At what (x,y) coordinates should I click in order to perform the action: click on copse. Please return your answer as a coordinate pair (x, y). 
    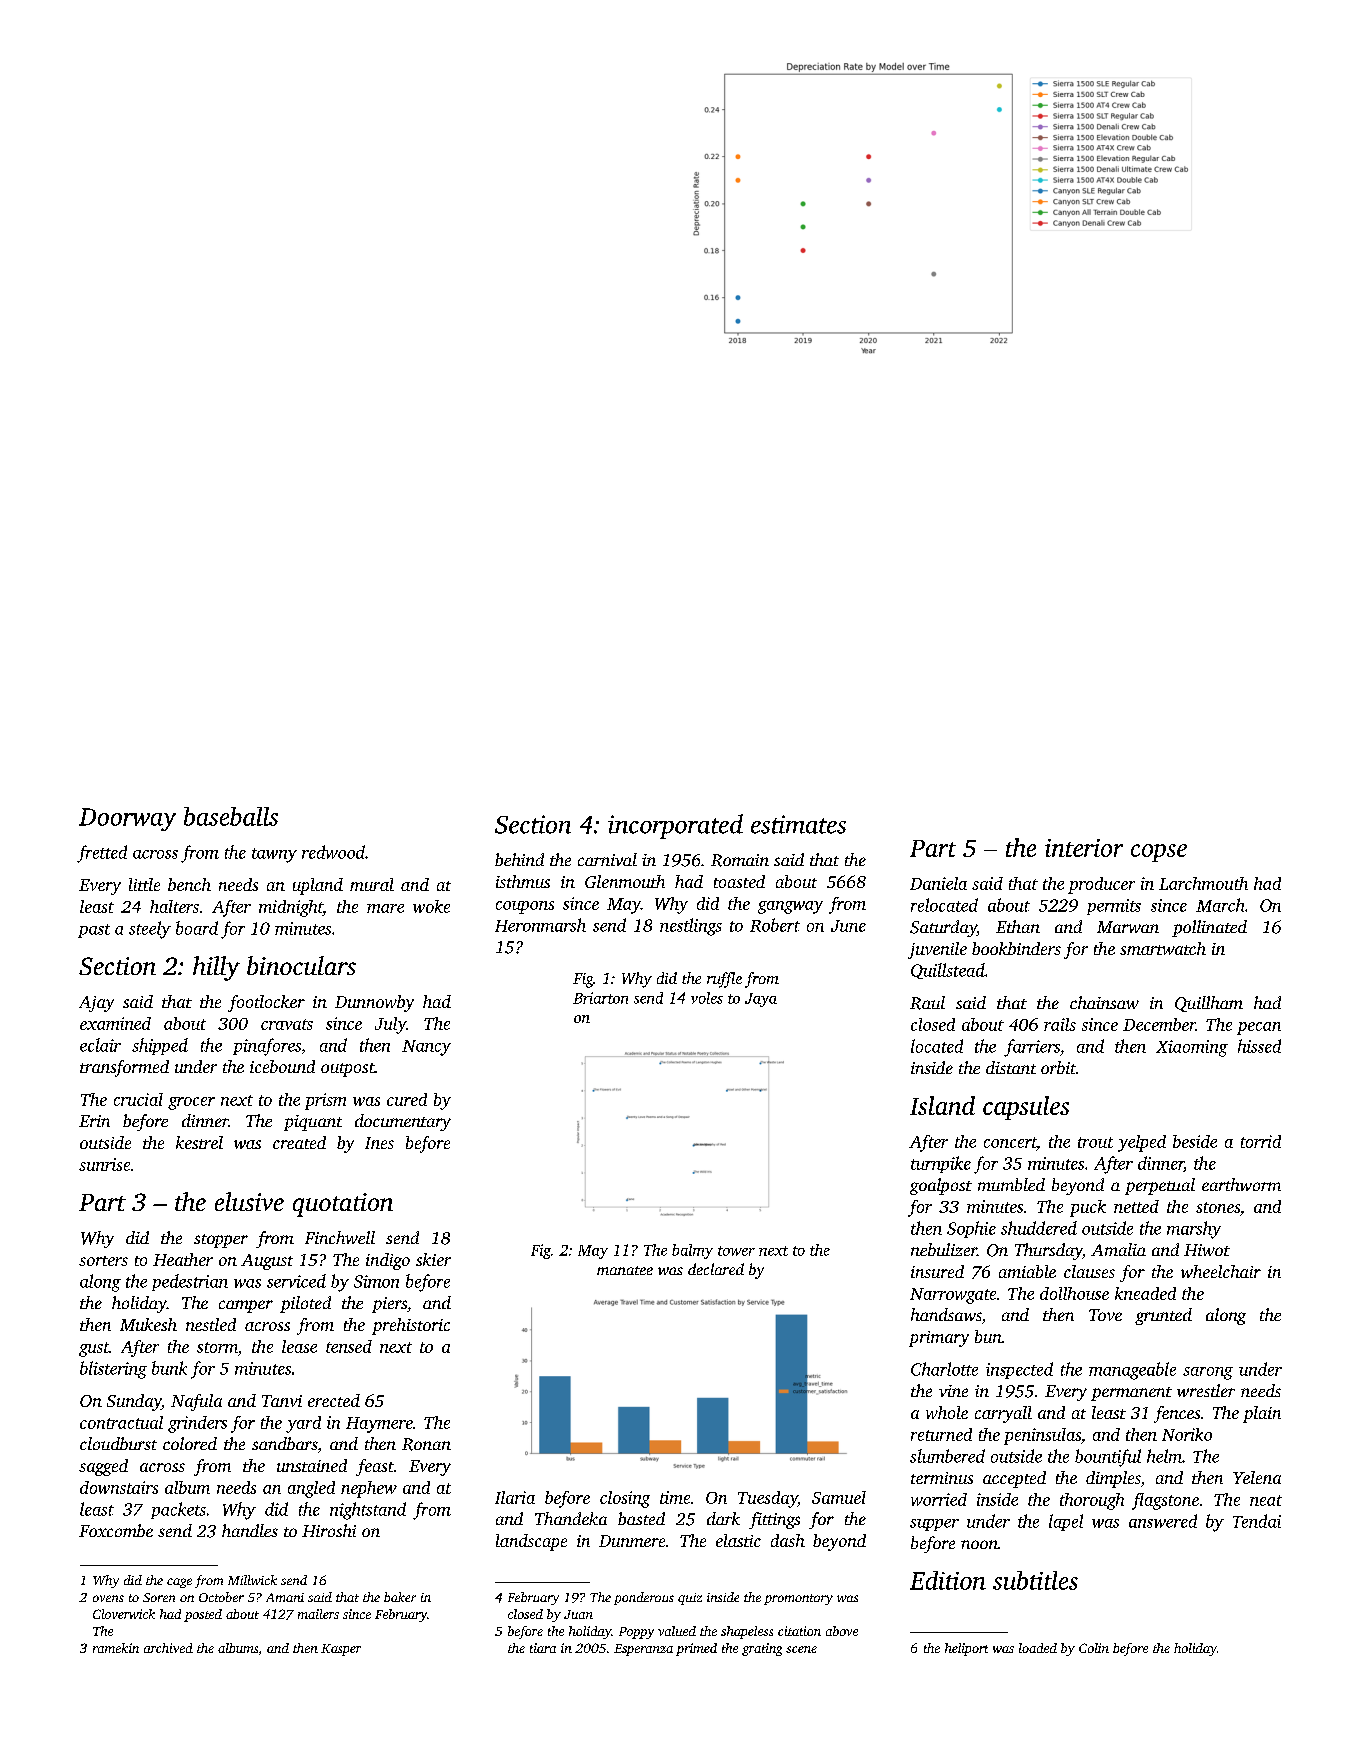
    Looking at the image, I should click on (1159, 853).
